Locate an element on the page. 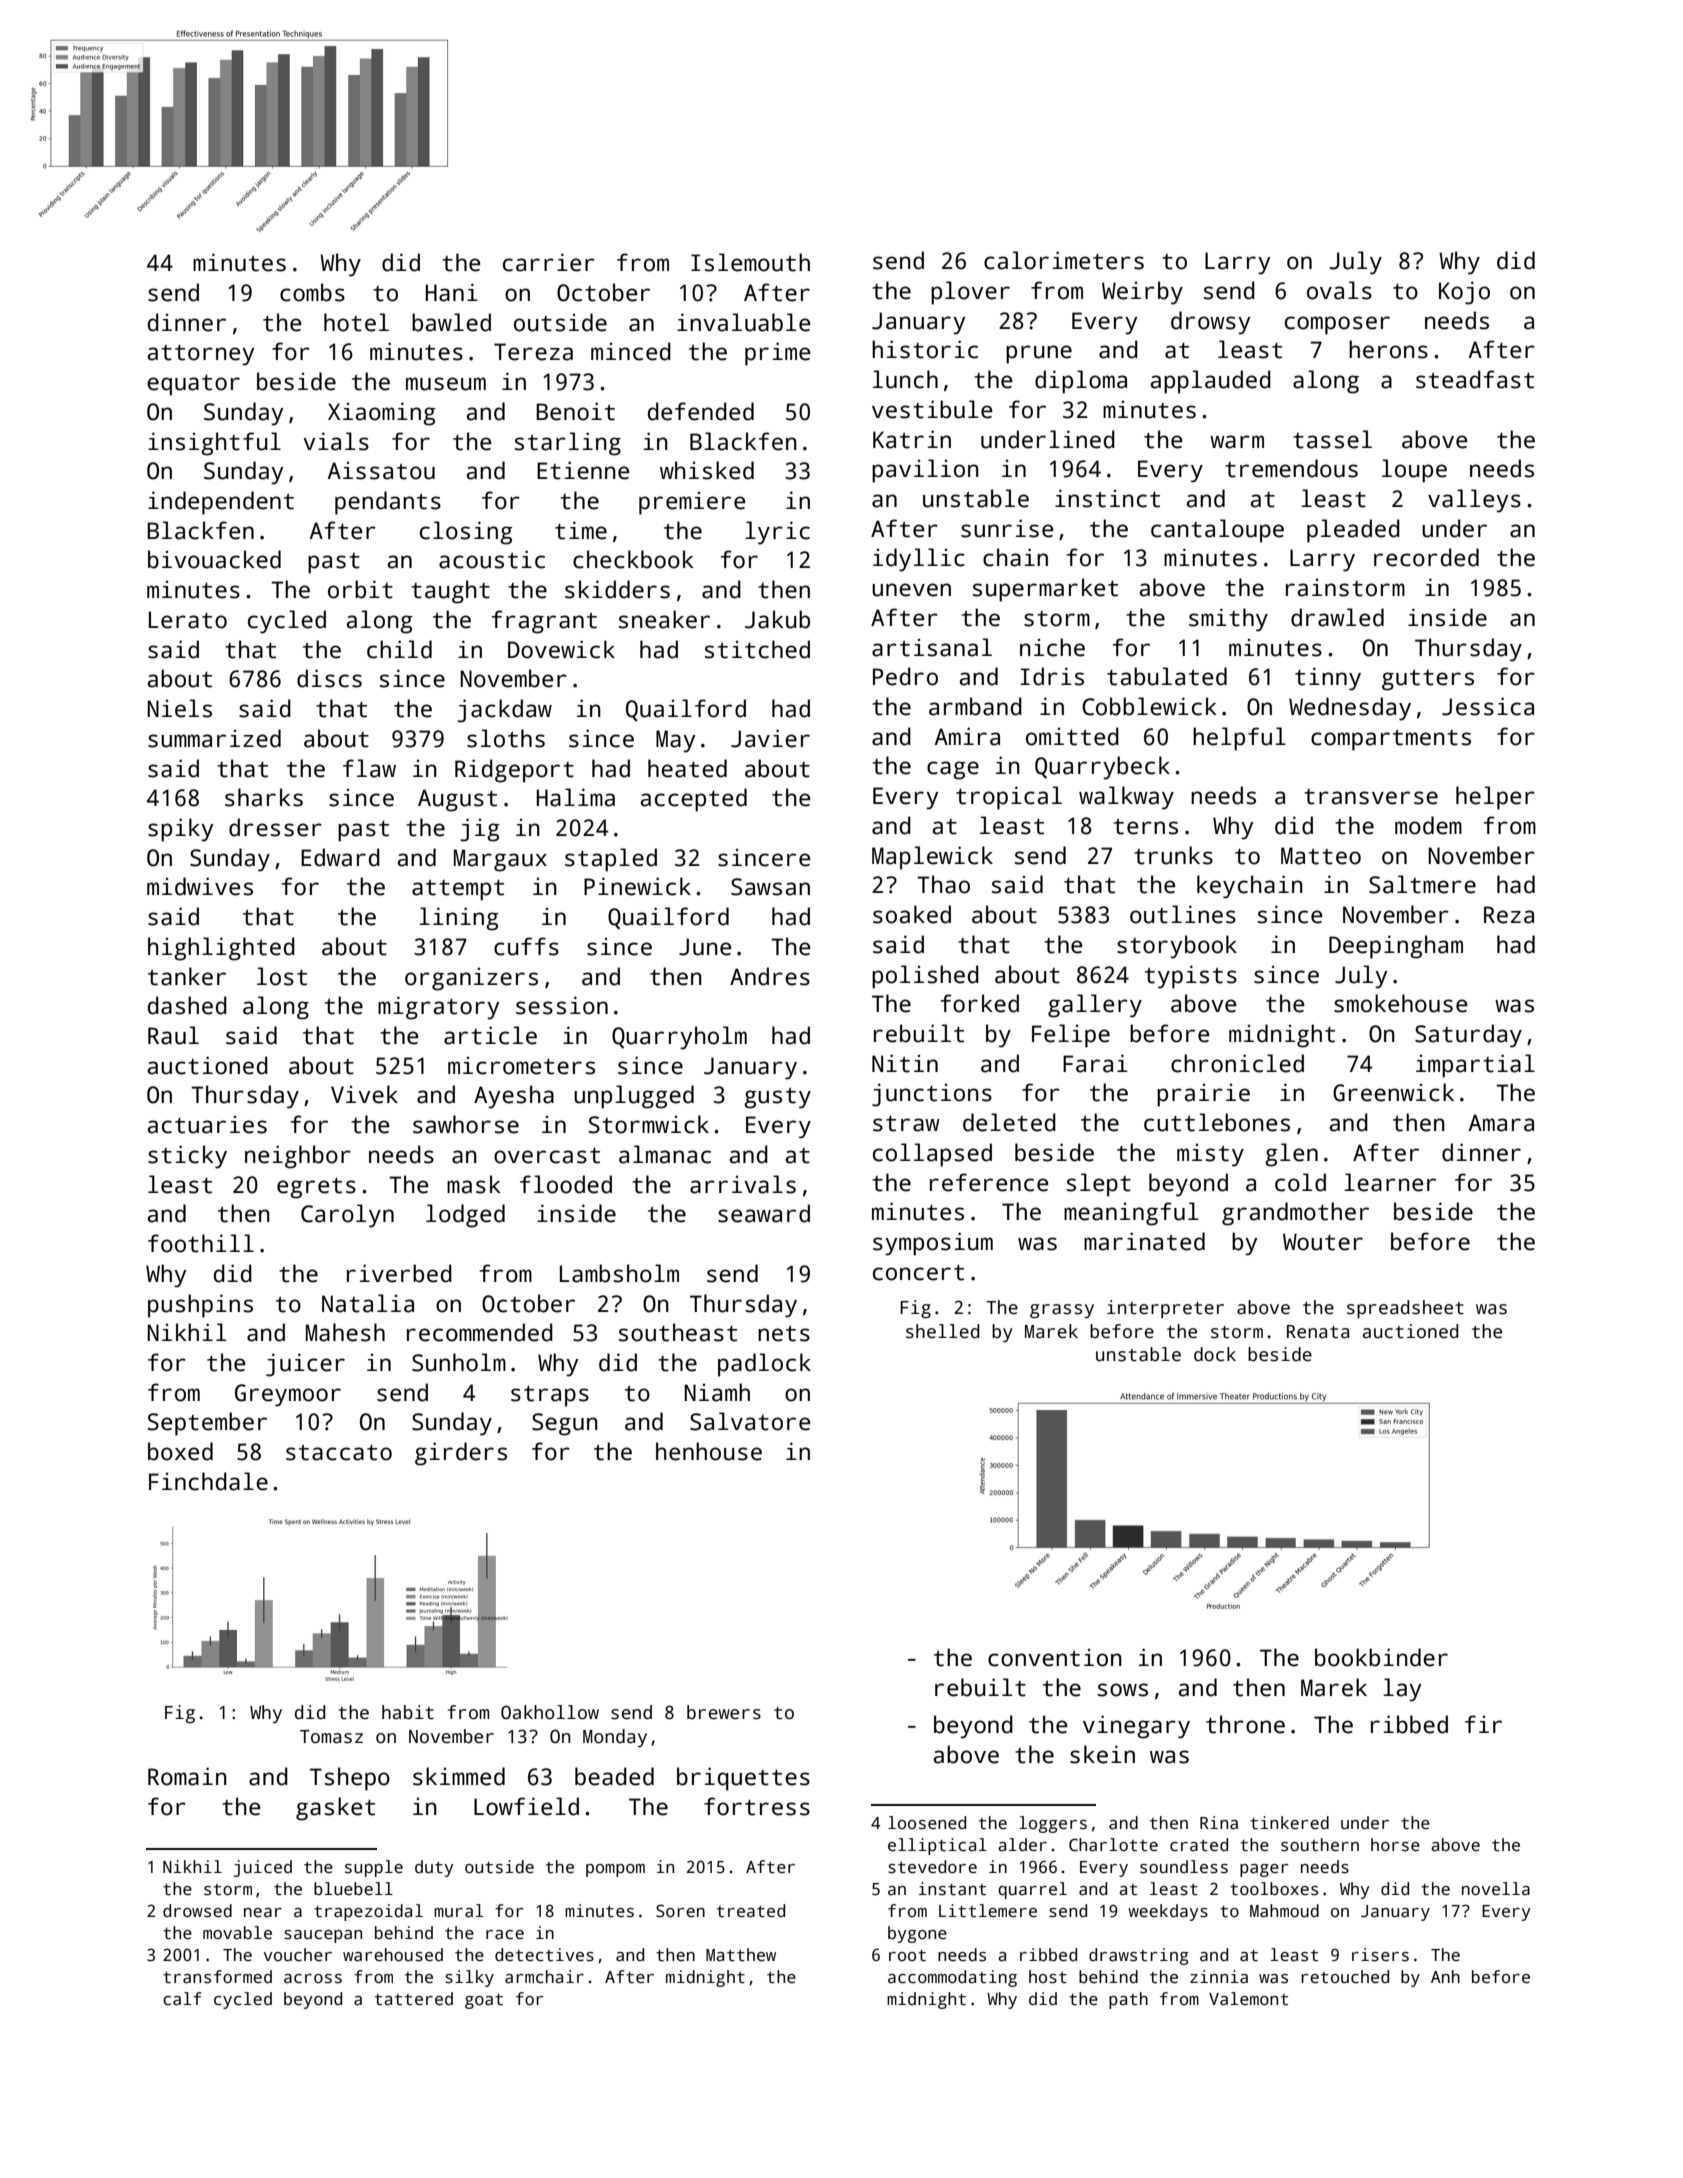 The image size is (1683, 2178). carrier is located at coordinates (549, 262).
